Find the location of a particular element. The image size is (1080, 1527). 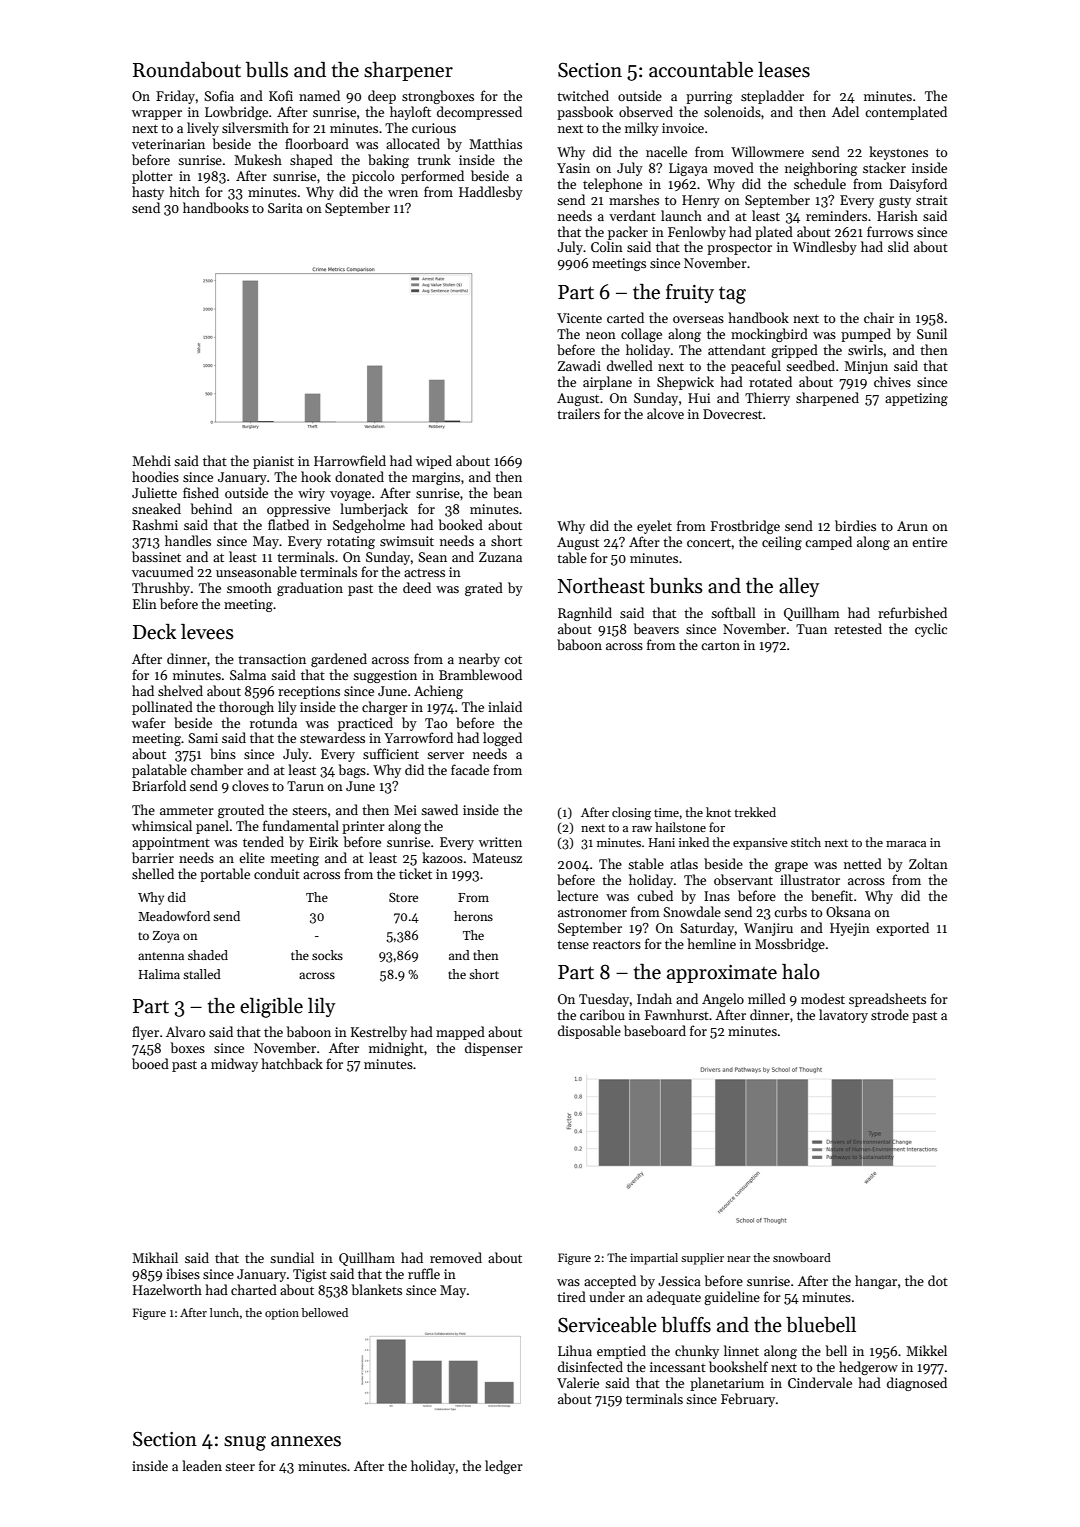

camped is located at coordinates (828, 543).
